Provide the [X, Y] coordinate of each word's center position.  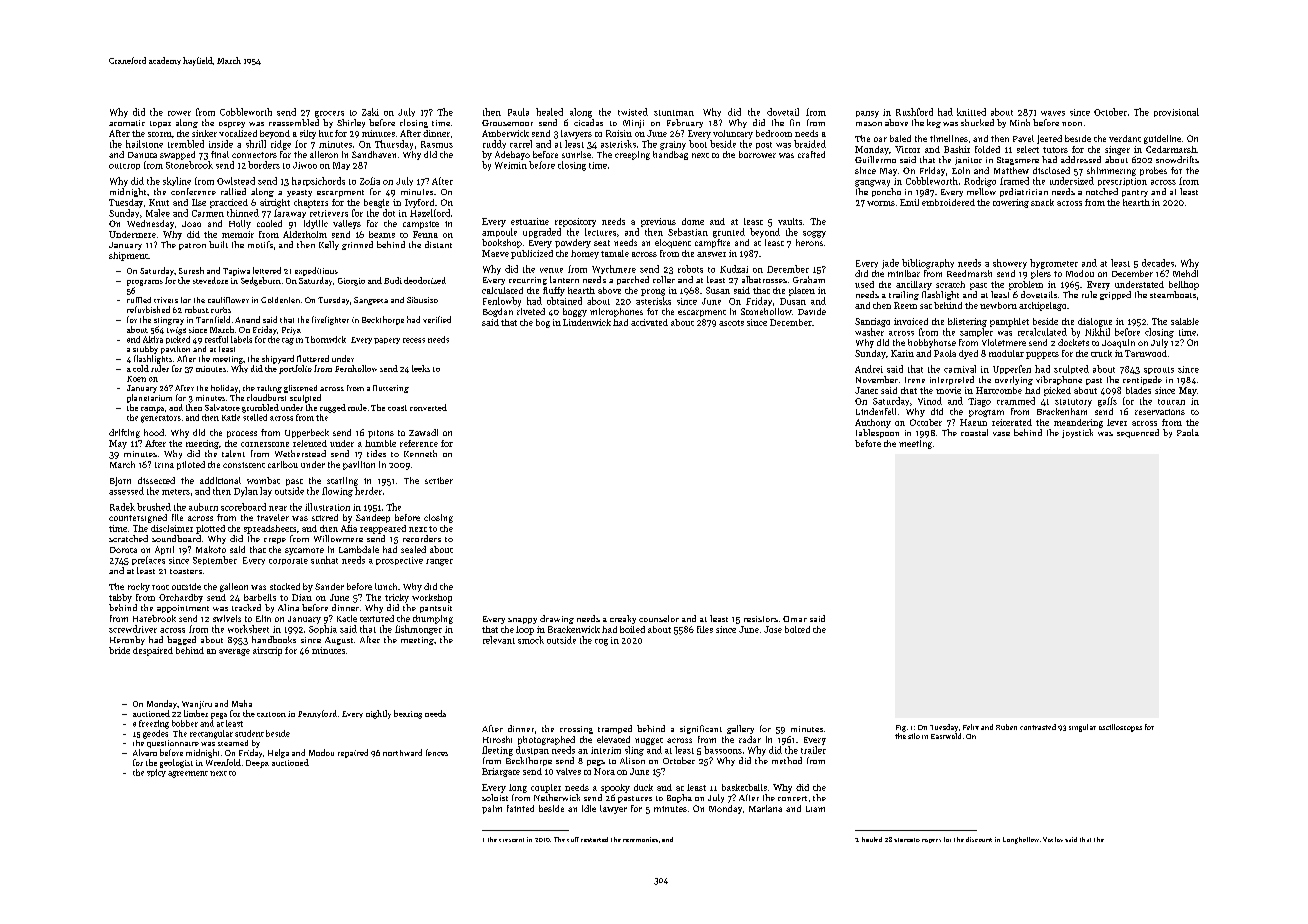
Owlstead [236, 181]
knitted [971, 112]
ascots [731, 323]
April [164, 550]
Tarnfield [213, 319]
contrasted [1038, 727]
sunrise [576, 154]
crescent [511, 840]
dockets [1073, 342]
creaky [623, 619]
